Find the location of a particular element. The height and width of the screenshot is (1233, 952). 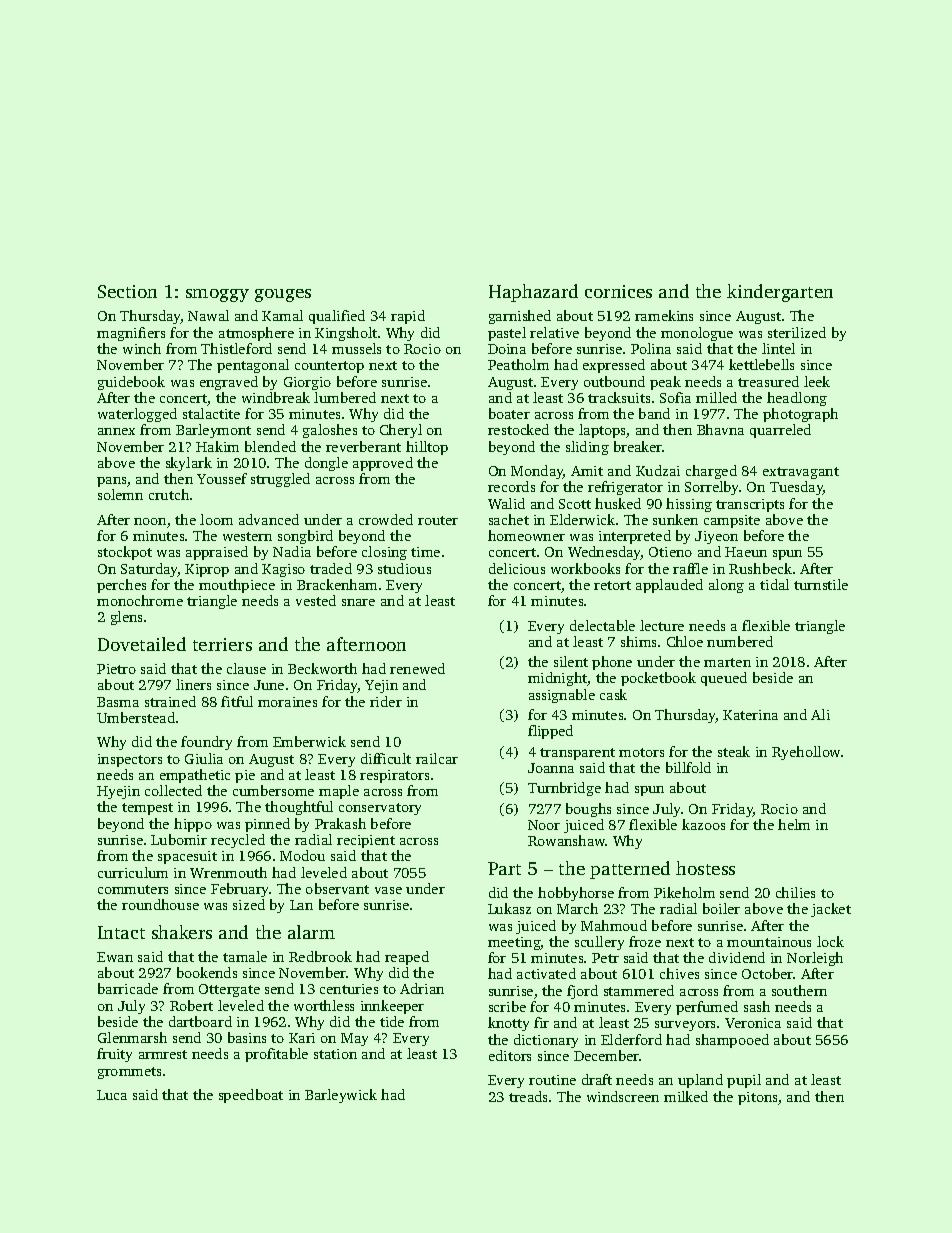

Youssef is located at coordinates (222, 478).
